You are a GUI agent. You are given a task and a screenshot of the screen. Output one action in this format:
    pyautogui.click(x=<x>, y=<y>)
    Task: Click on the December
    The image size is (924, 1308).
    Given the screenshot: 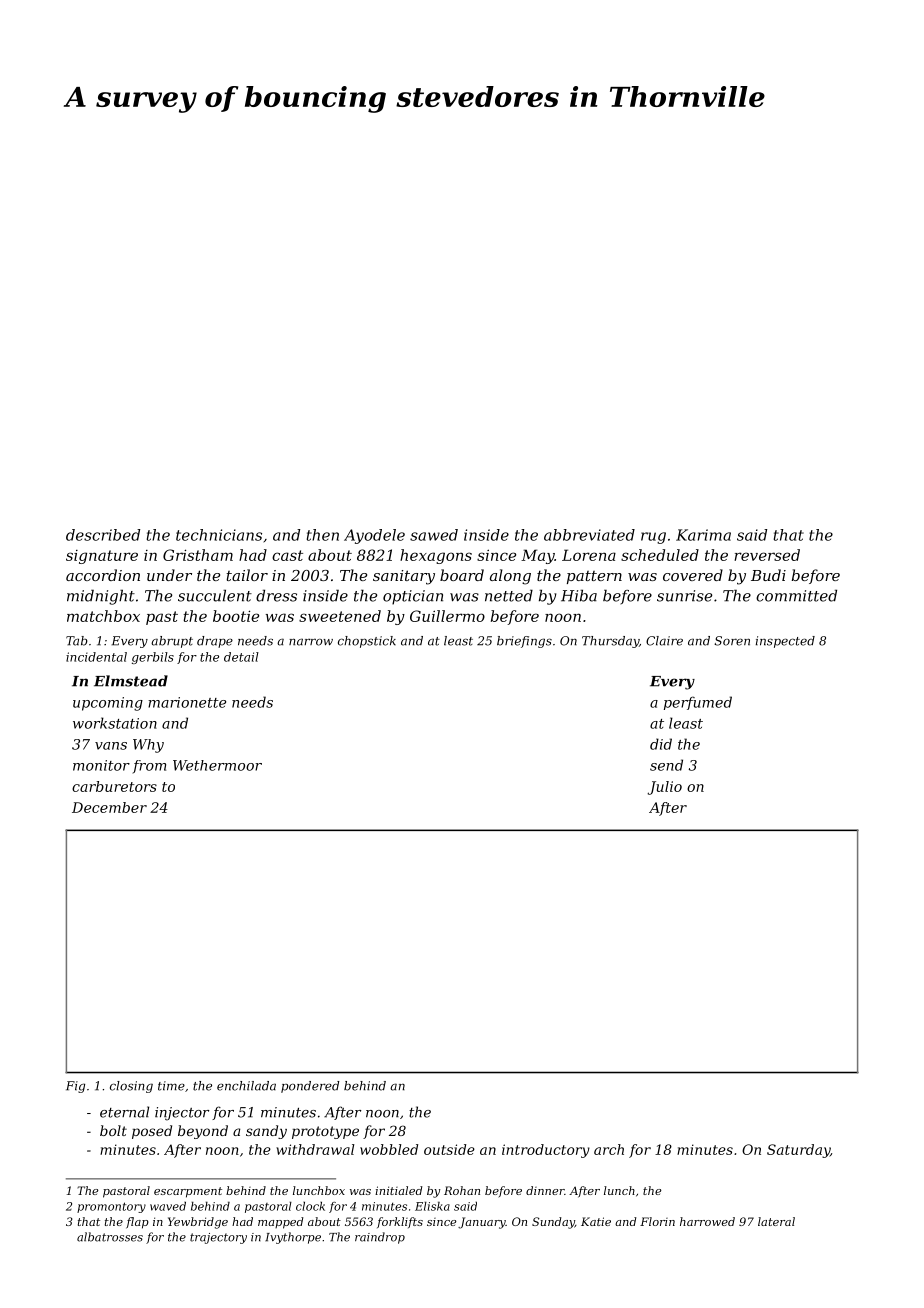 What is the action you would take?
    pyautogui.click(x=109, y=807)
